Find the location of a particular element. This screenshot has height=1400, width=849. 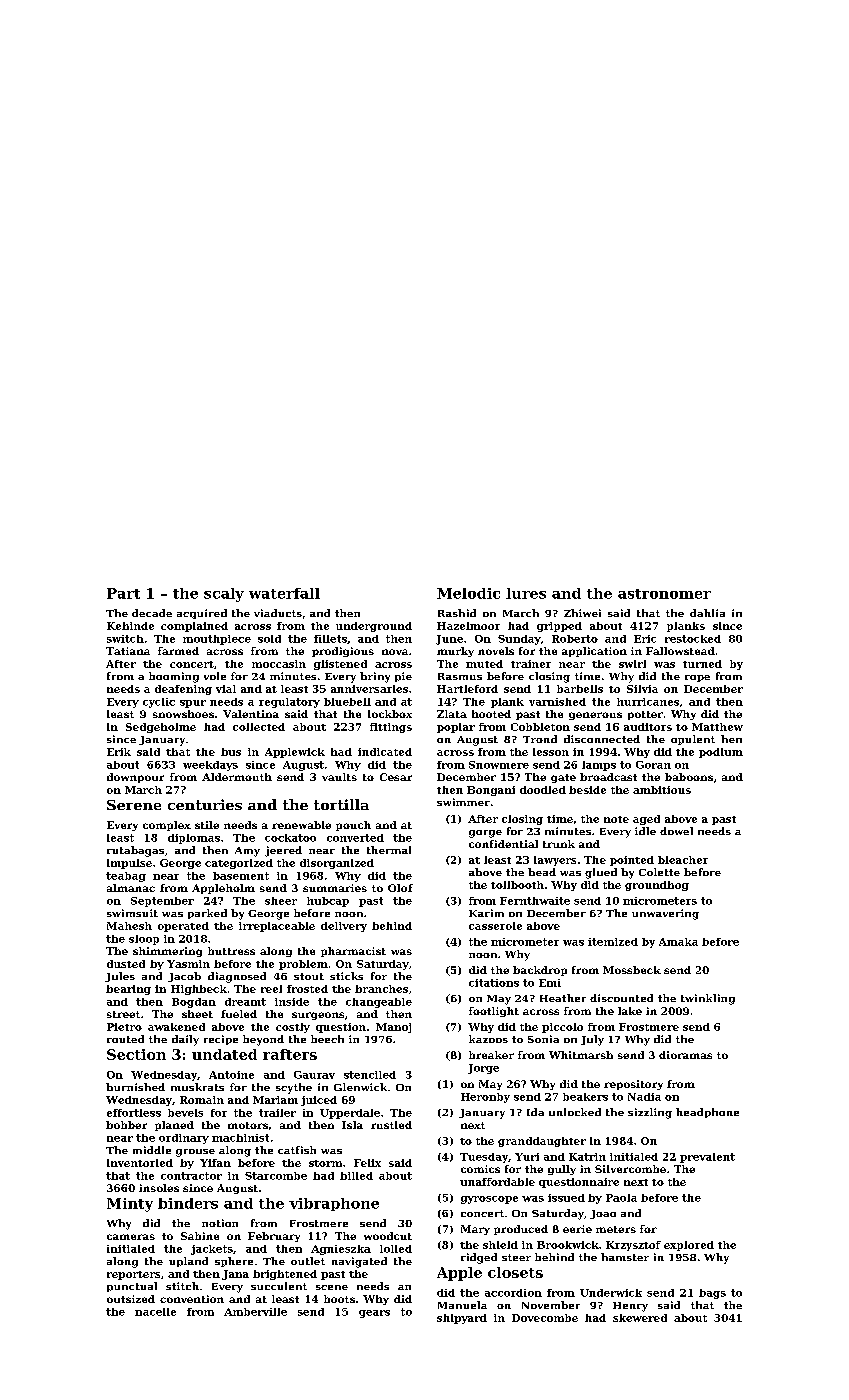

podium is located at coordinates (721, 753).
